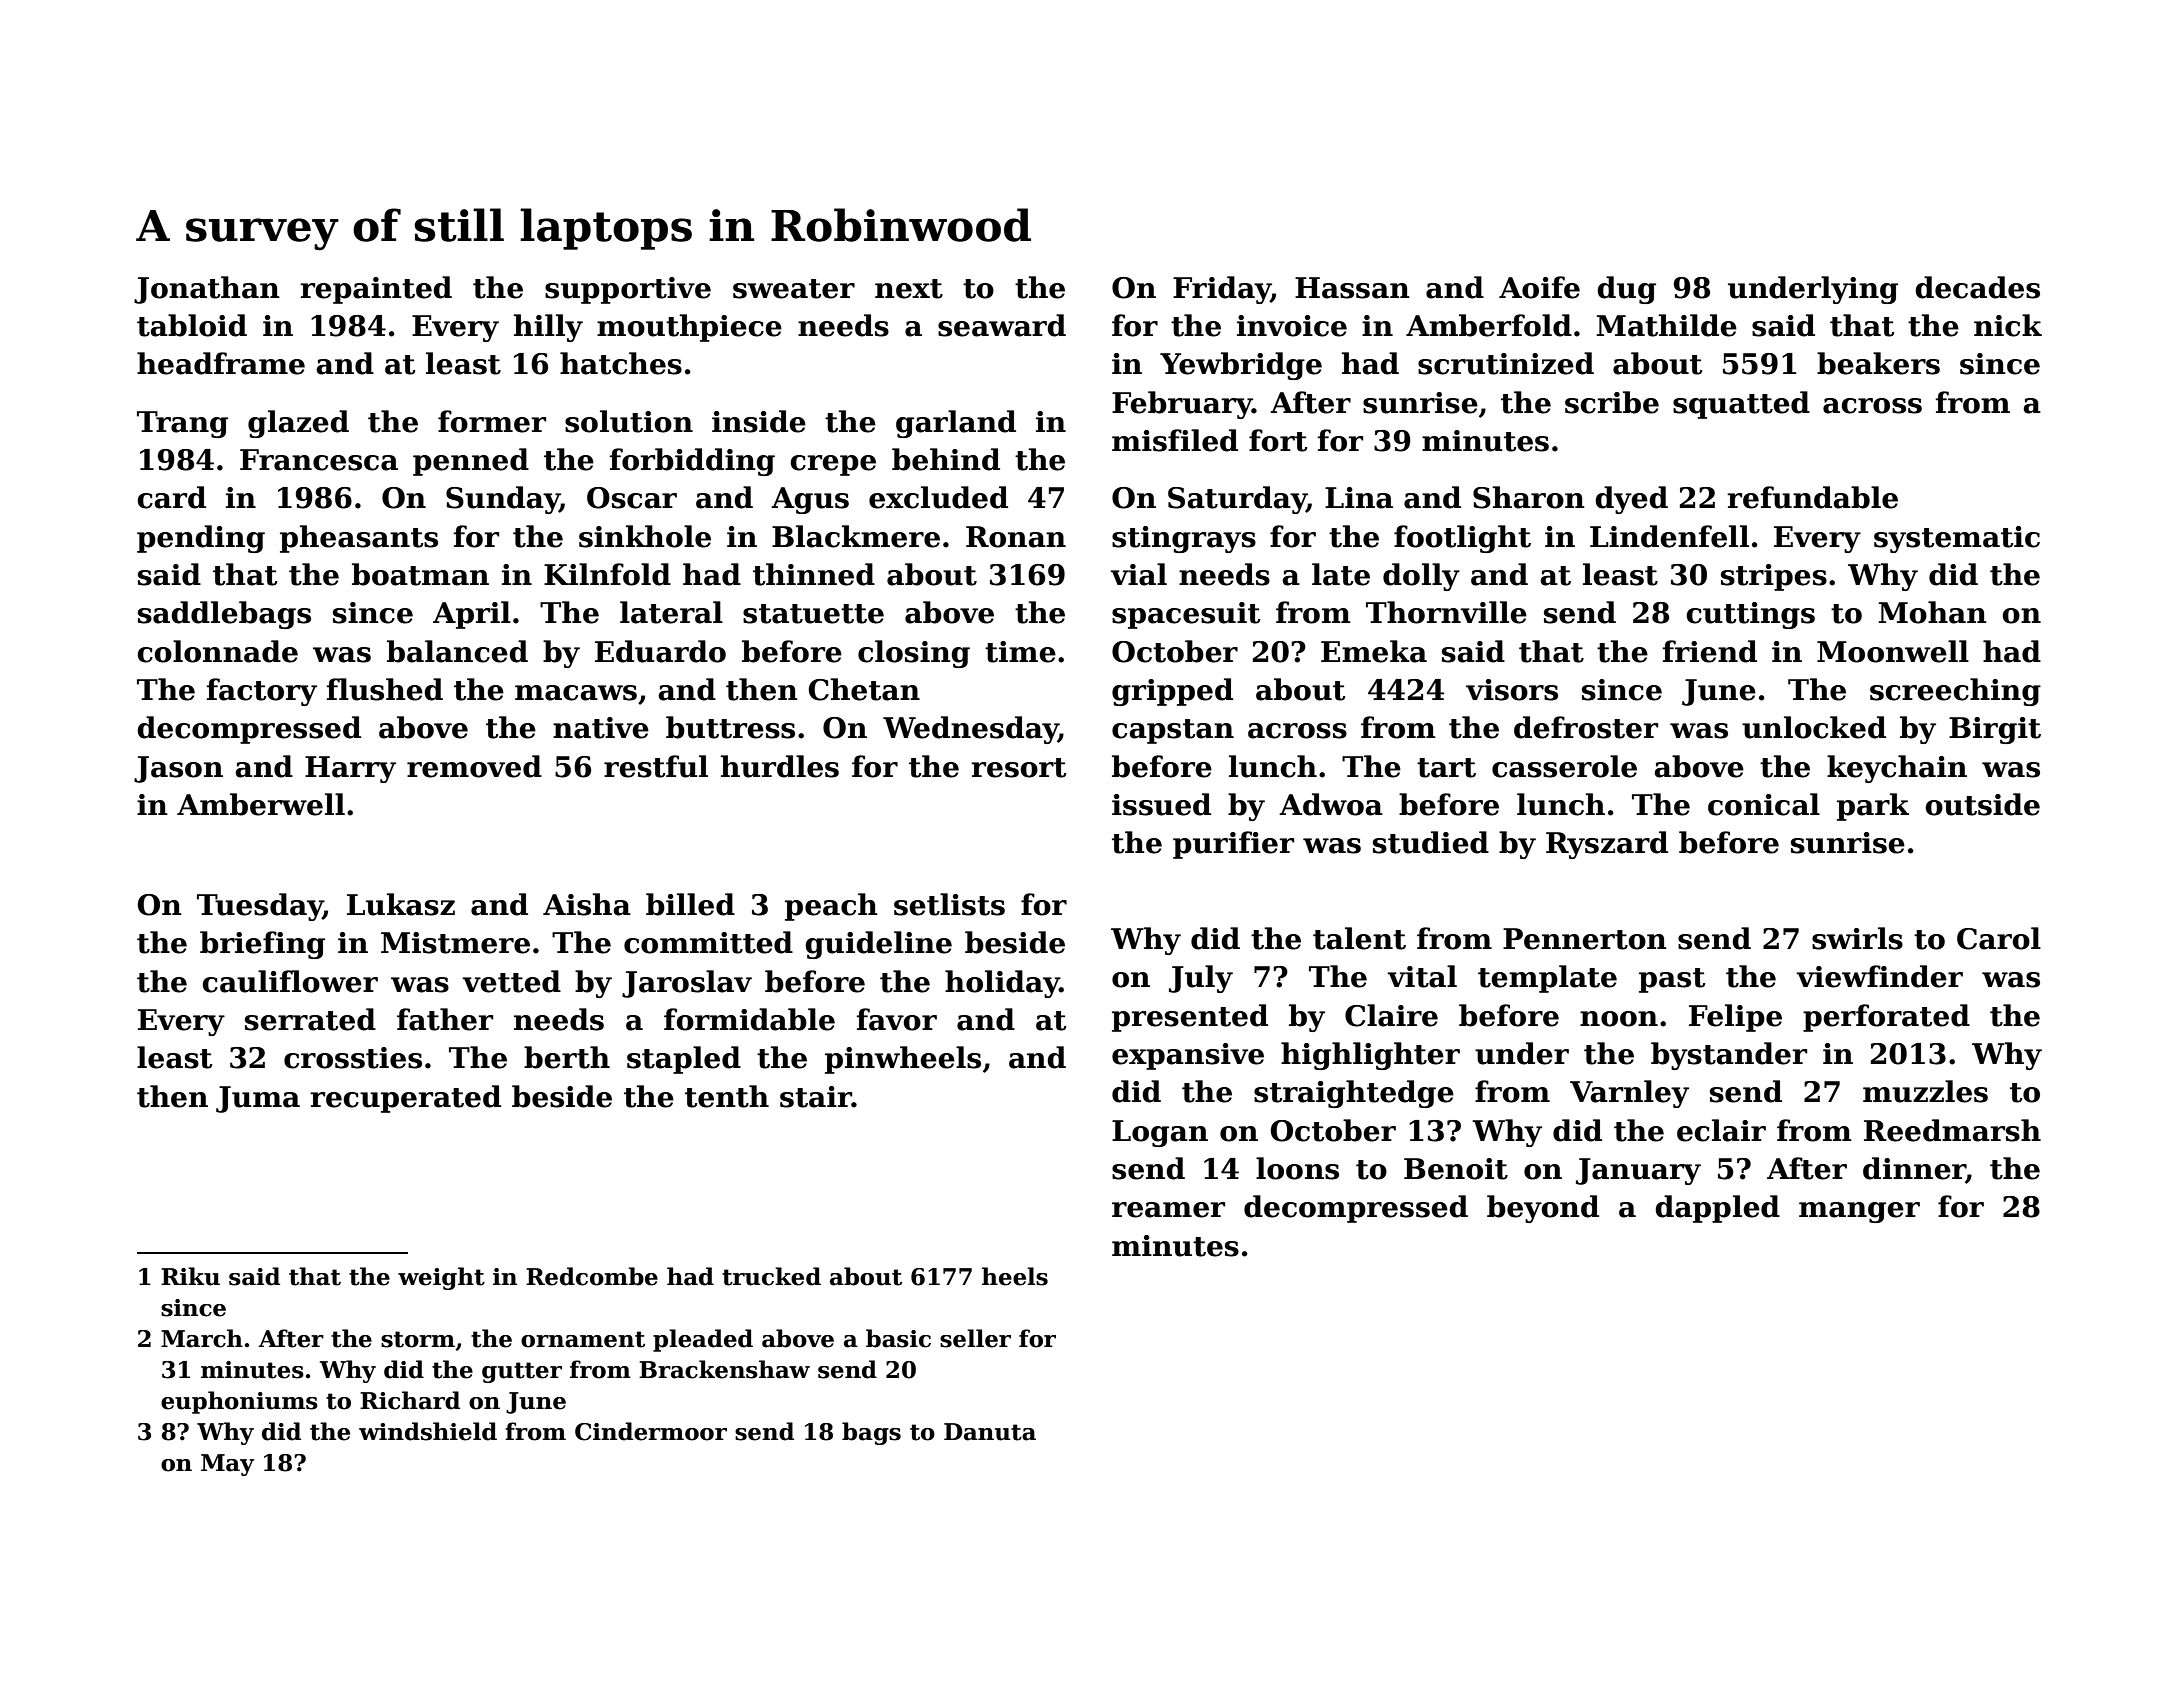 The image size is (2178, 1683). I want to click on squatted, so click(1741, 405).
